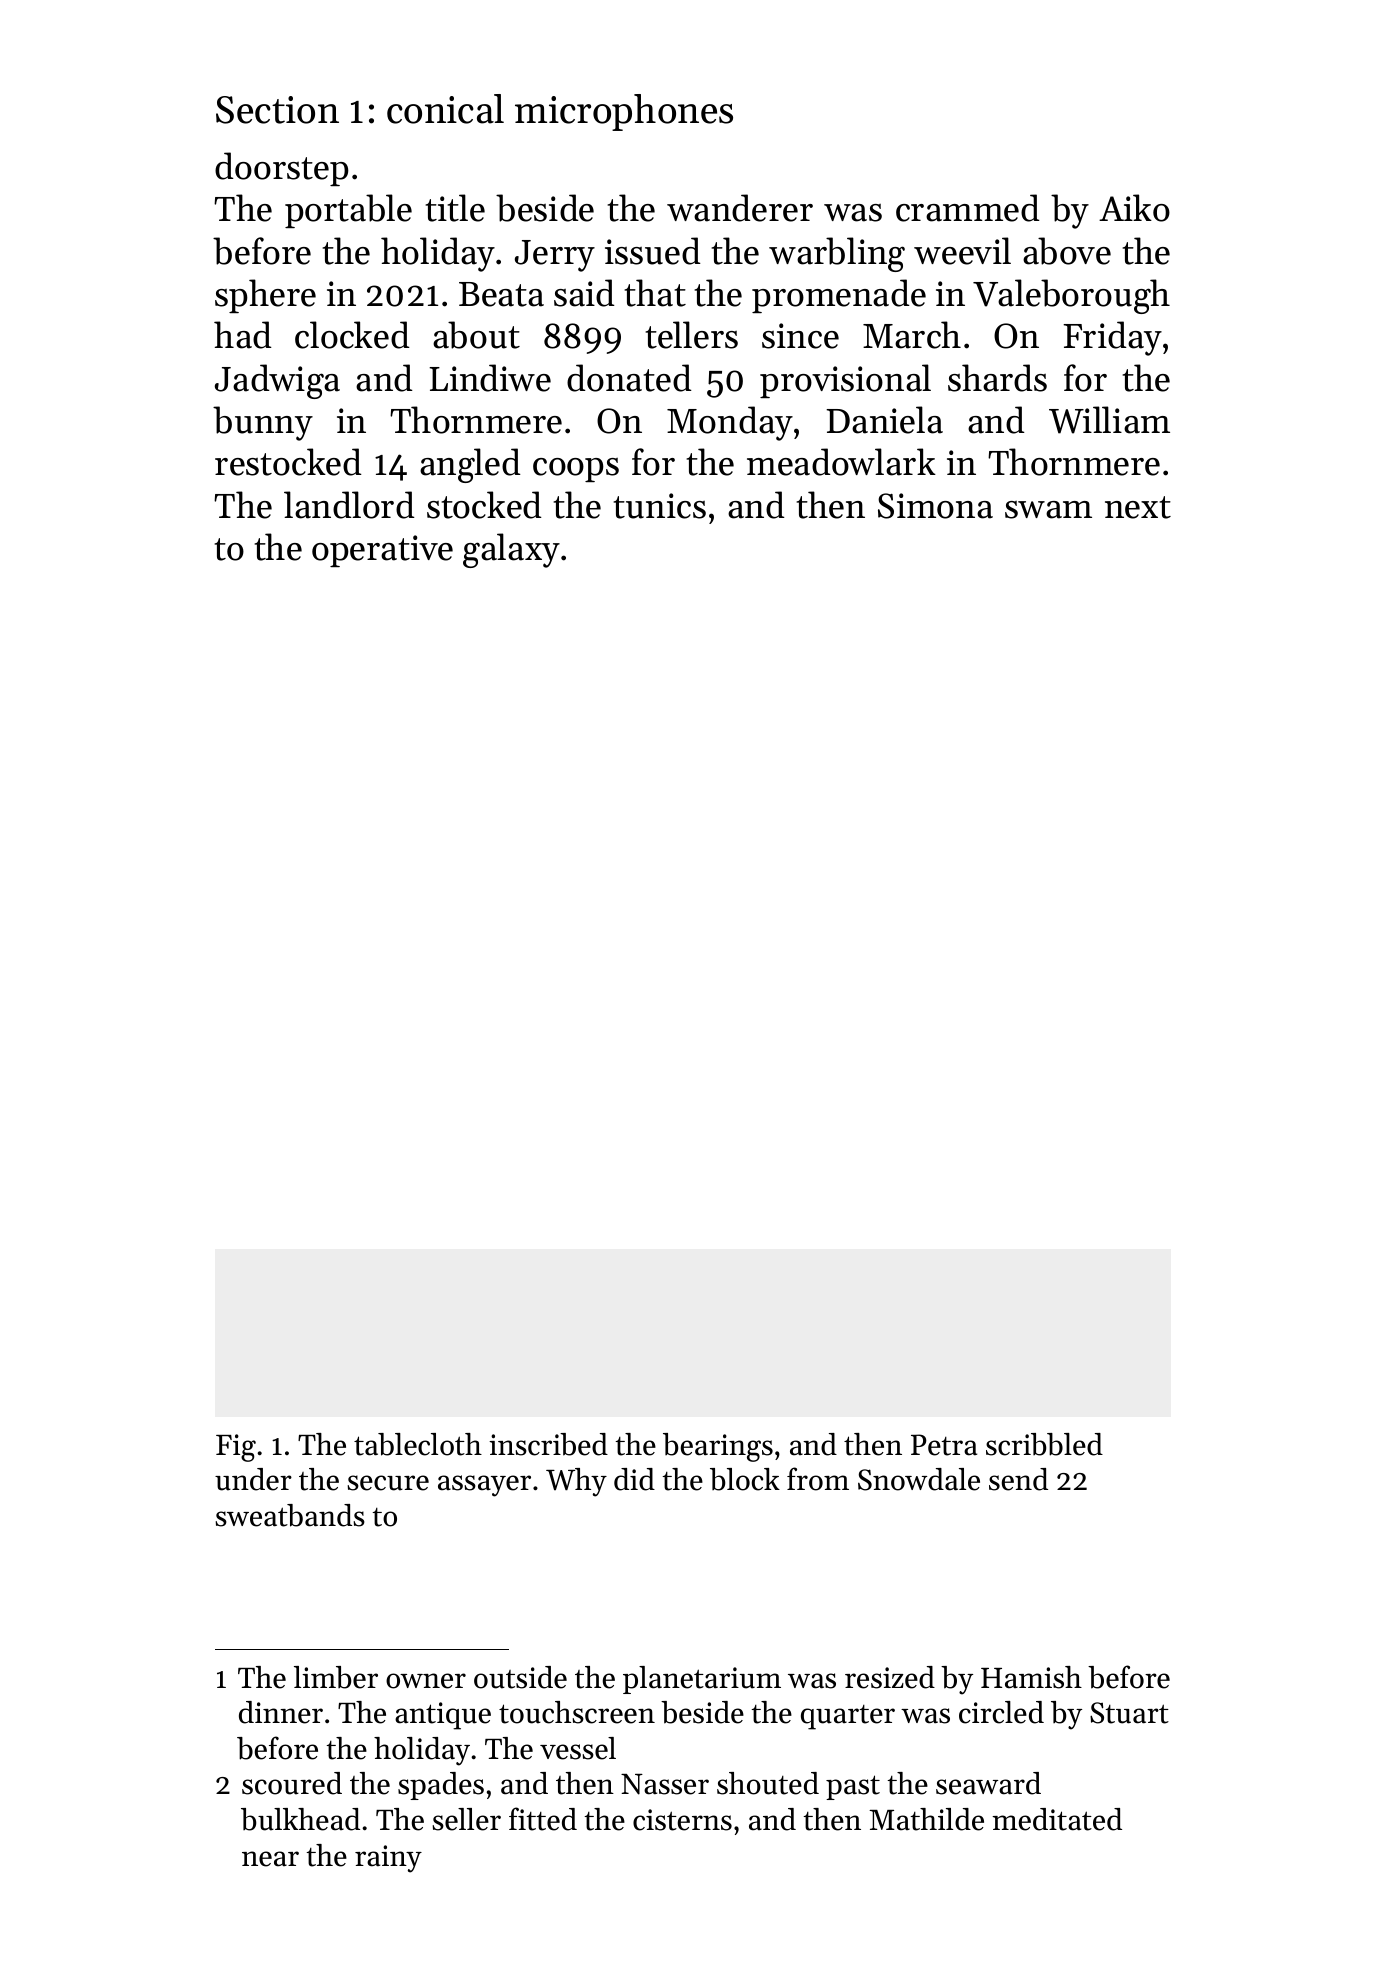  I want to click on from, so click(818, 1479).
